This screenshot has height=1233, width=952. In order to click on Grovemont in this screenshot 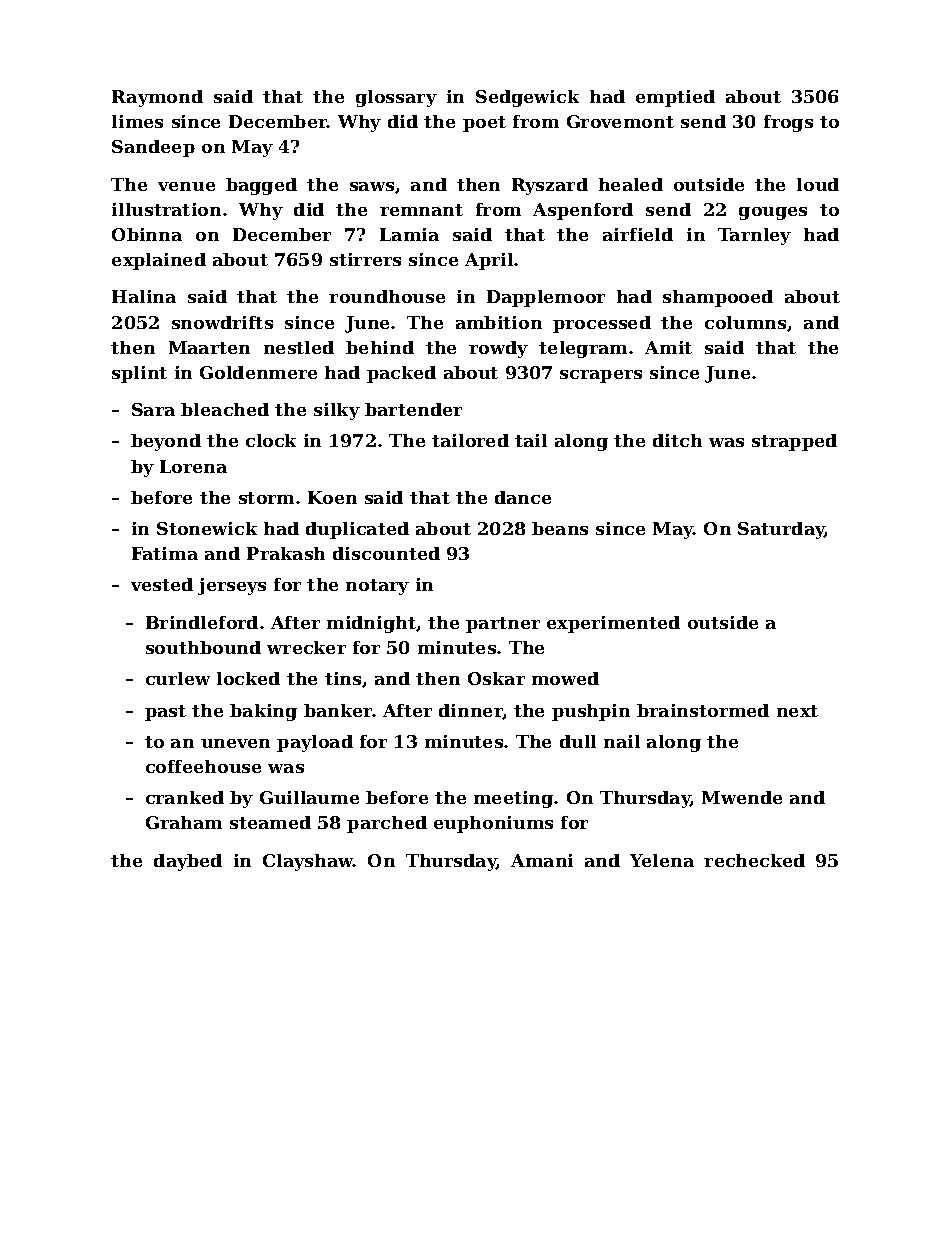, I will do `click(620, 121)`.
